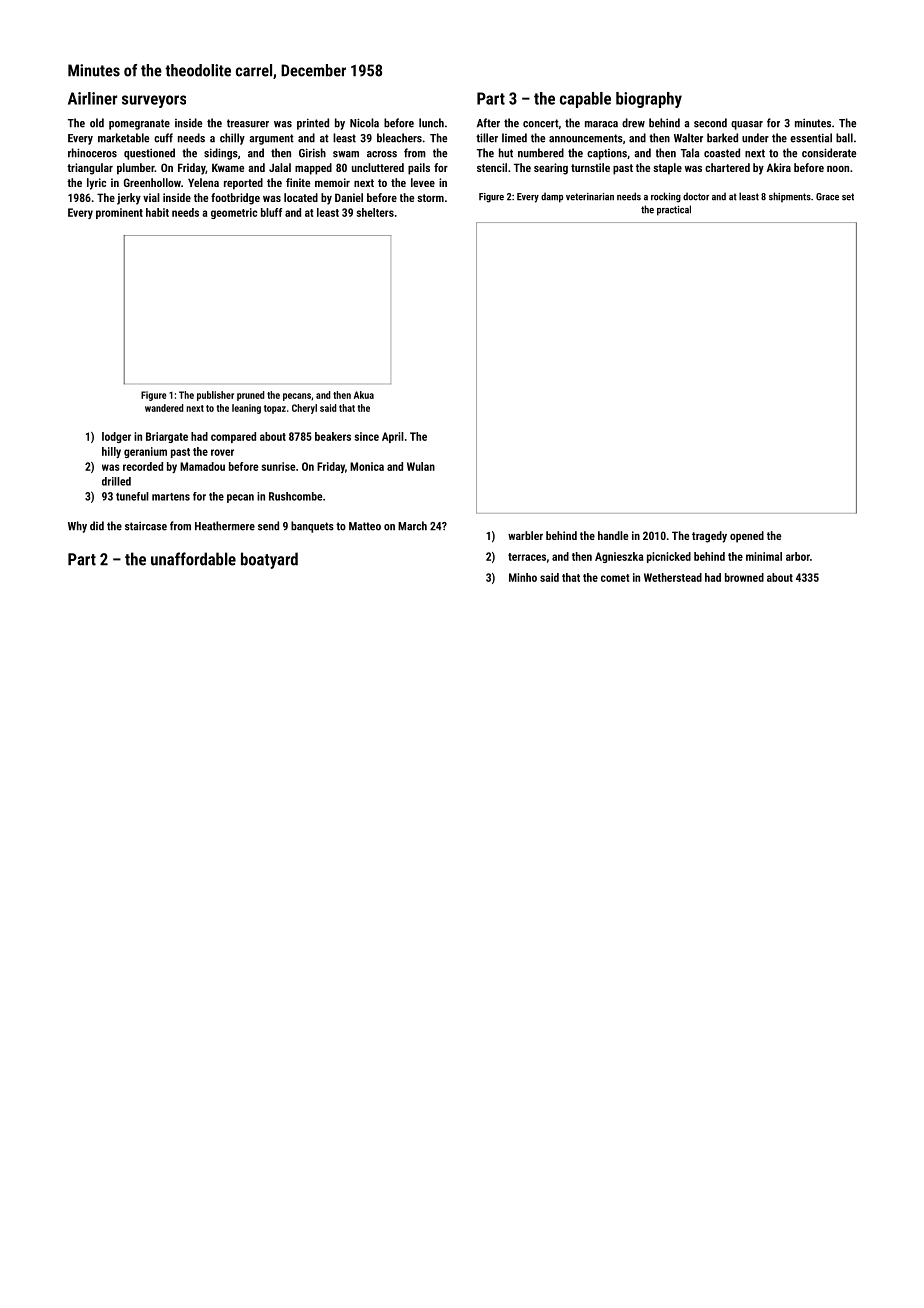 This image has height=1308, width=924. Describe the element at coordinates (844, 138) in the image. I see `ball` at that location.
